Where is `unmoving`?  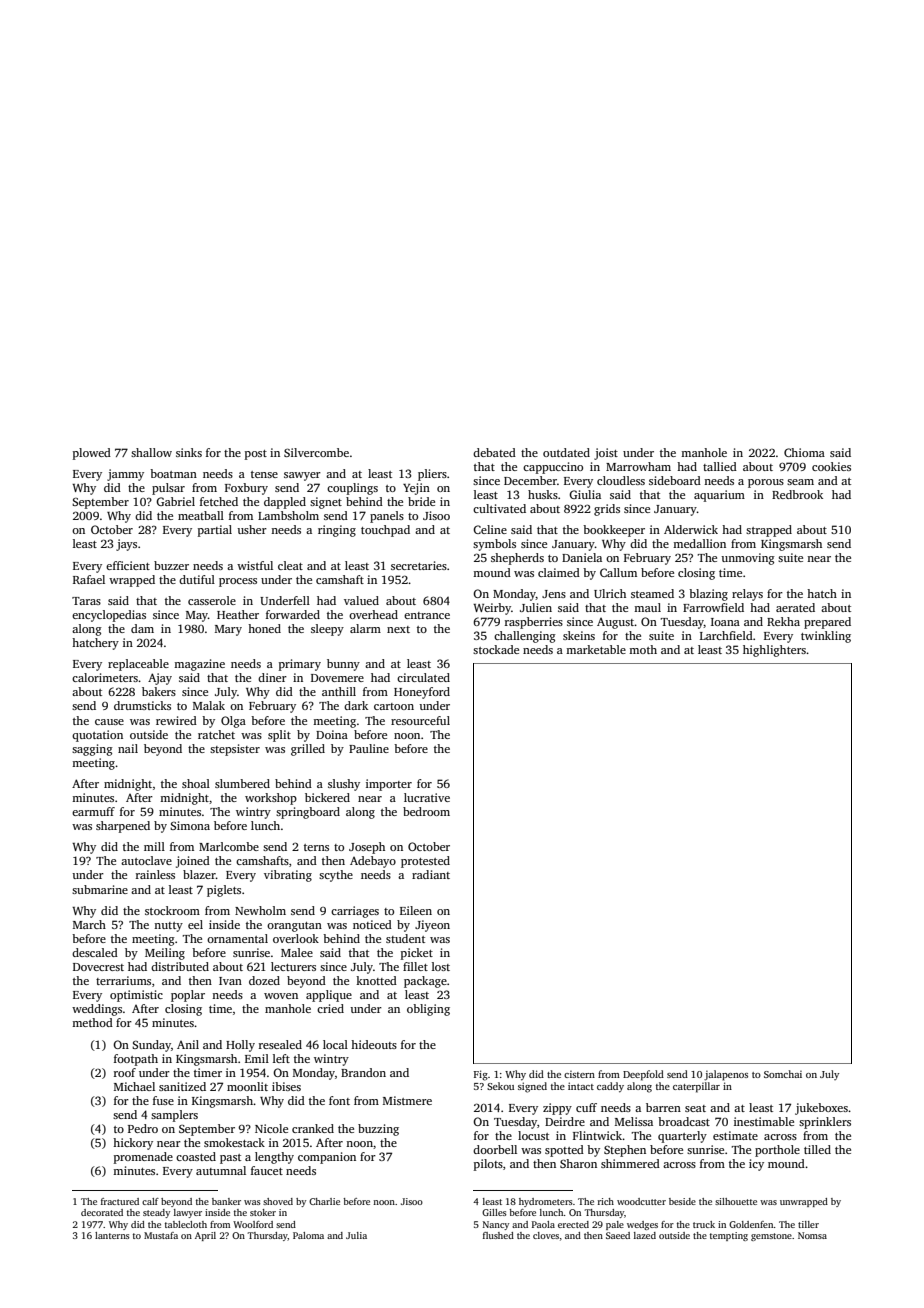
unmoving is located at coordinates (748, 559).
